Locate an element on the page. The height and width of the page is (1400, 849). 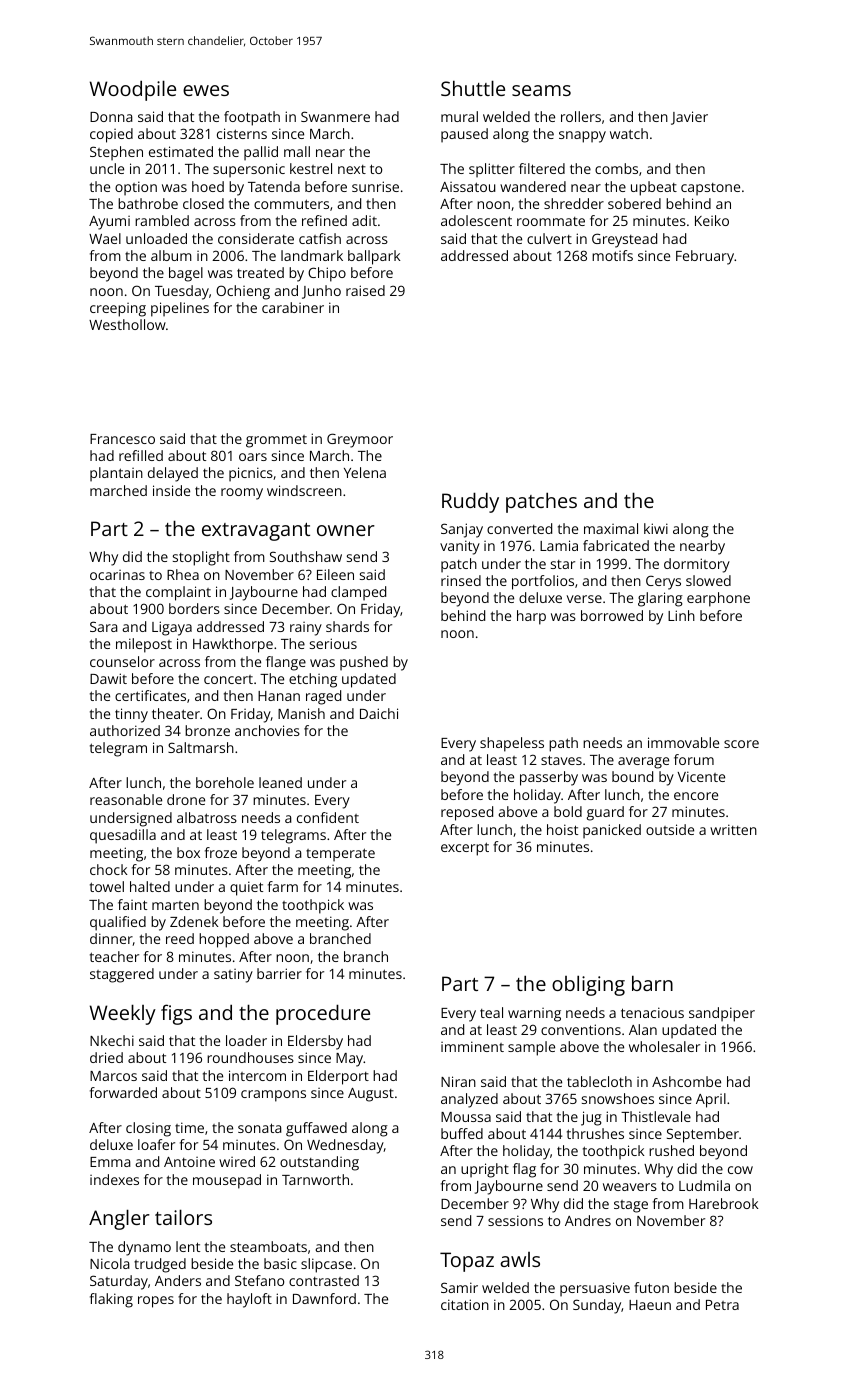
Ruddy is located at coordinates (470, 502).
